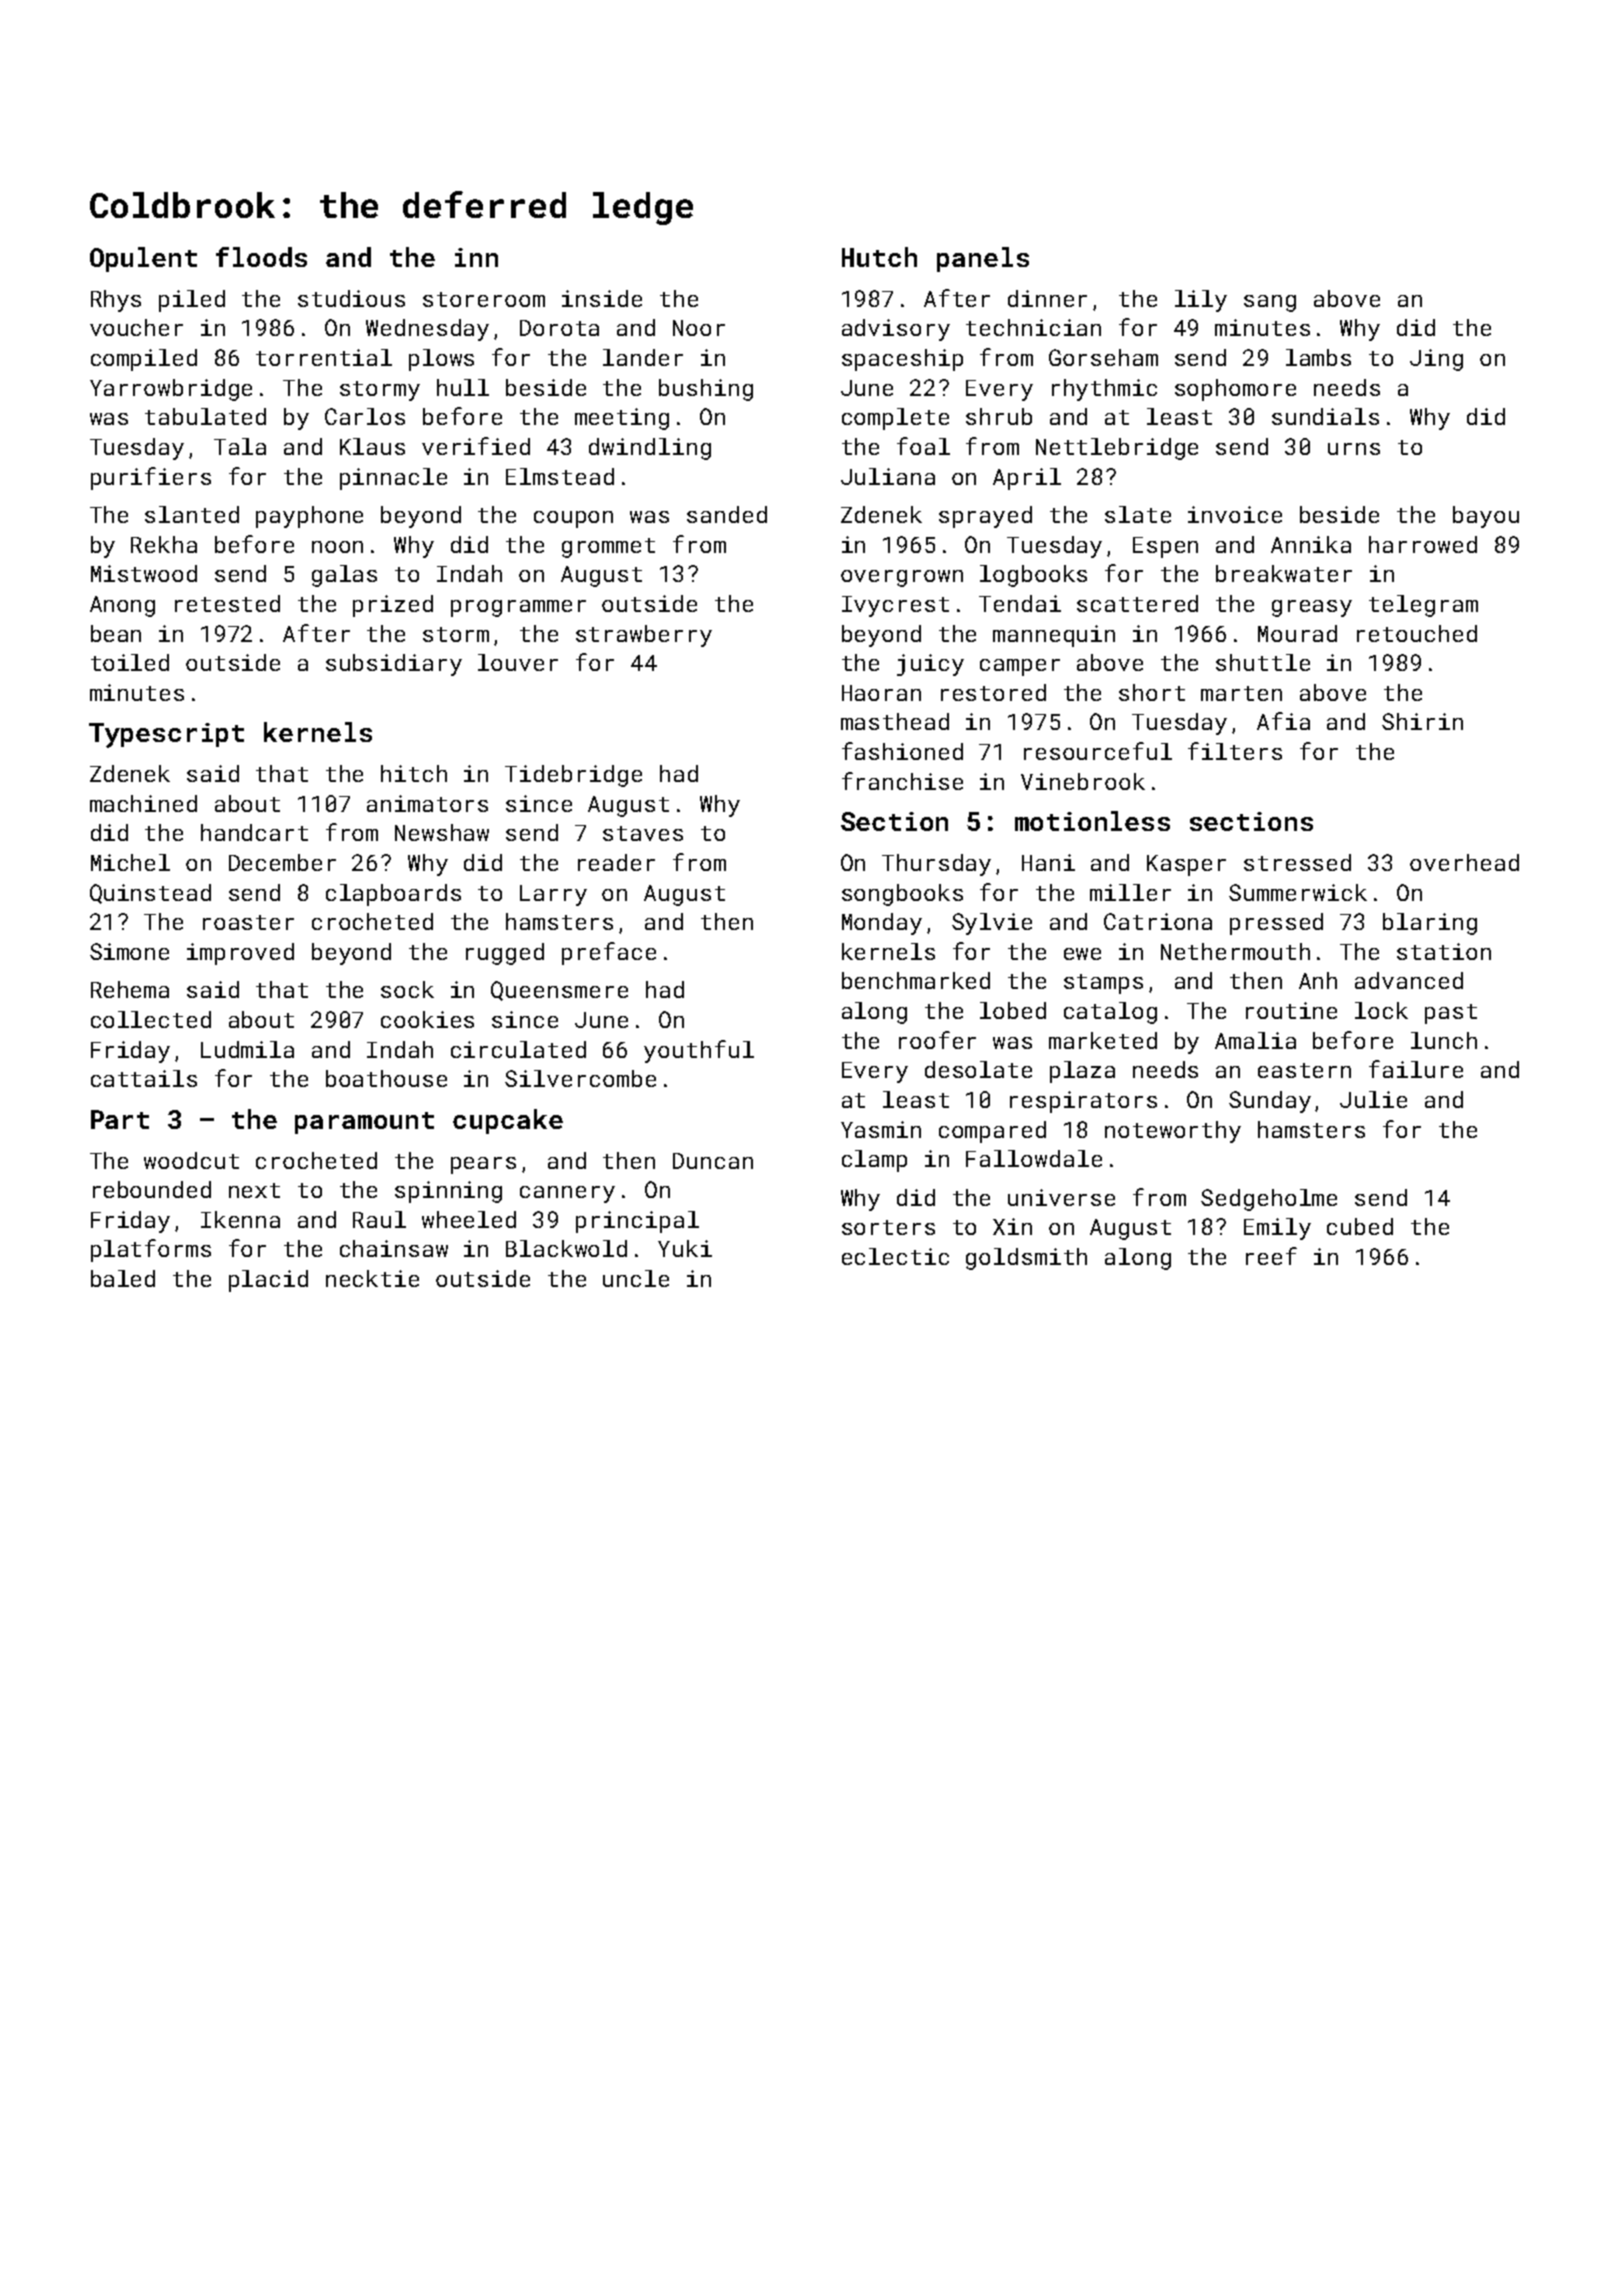 Image resolution: width=1620 pixels, height=2292 pixels. I want to click on Jing, so click(1436, 360).
